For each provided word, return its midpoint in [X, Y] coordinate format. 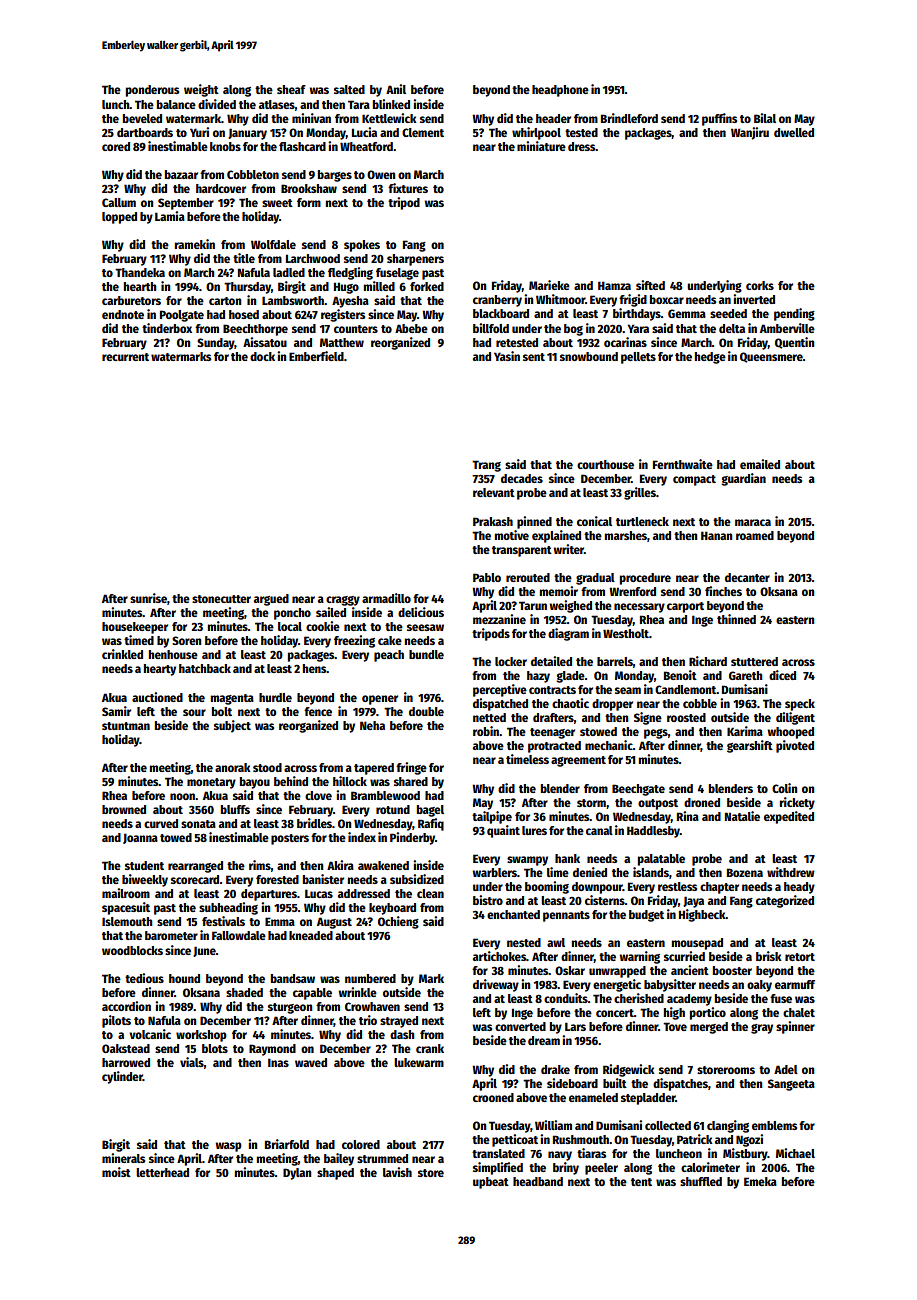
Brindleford [629, 118]
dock [262, 356]
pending [794, 314]
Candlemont [685, 689]
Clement [423, 132]
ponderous [152, 91]
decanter [747, 577]
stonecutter [221, 599]
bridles [314, 823]
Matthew [342, 342]
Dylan [297, 1174]
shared [411, 781]
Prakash [493, 521]
